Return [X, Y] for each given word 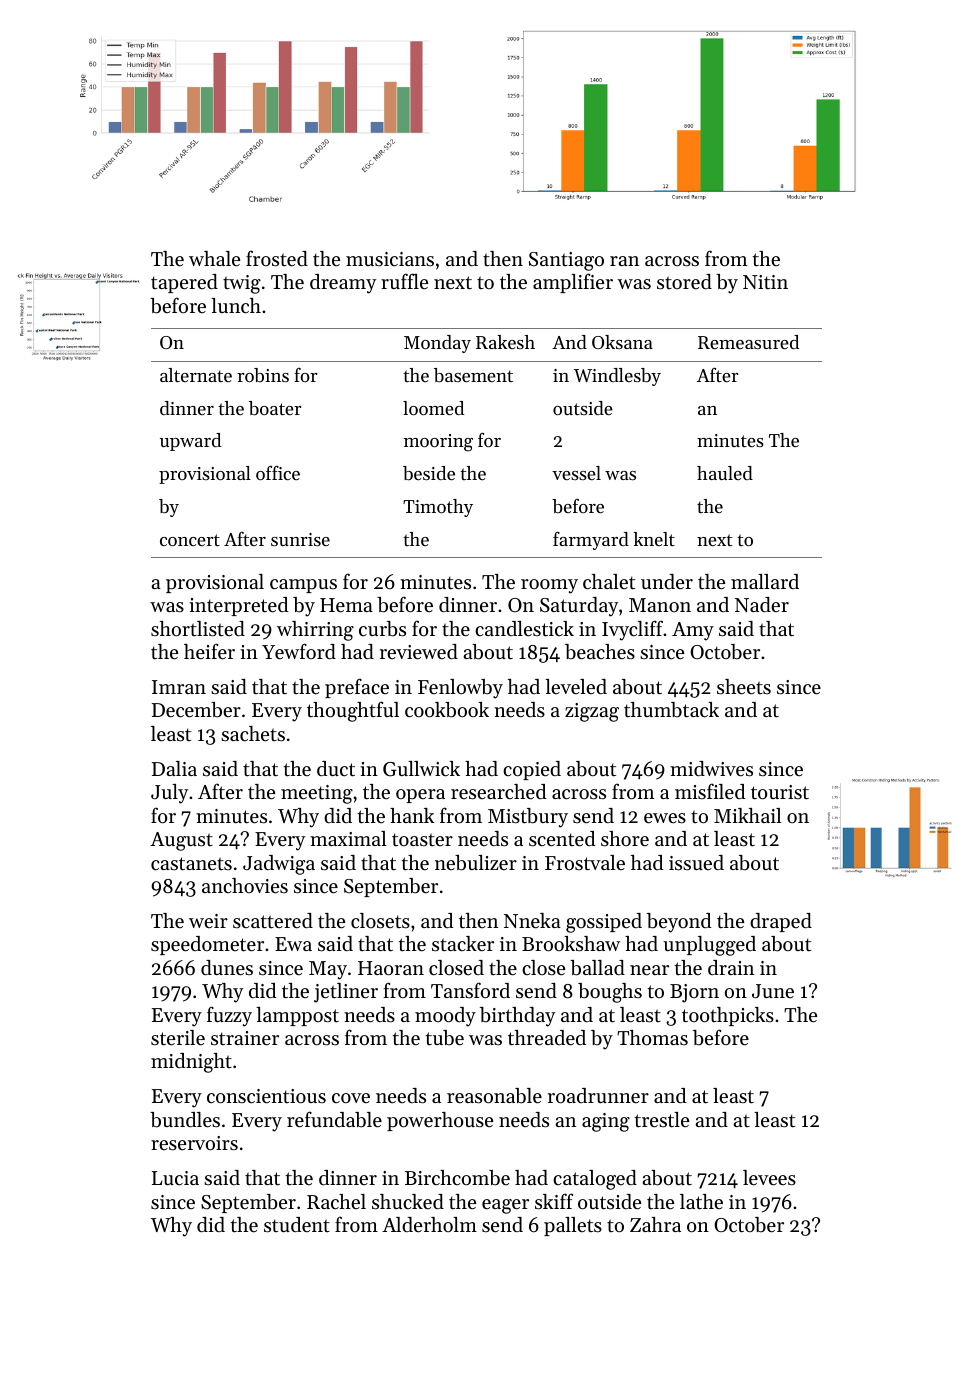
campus [303, 586]
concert [190, 540]
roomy [549, 586]
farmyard [591, 541]
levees [769, 1178]
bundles [185, 1120]
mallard [765, 581]
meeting [317, 794]
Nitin [765, 282]
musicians [390, 259]
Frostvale [585, 863]
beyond [679, 923]
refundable [334, 1119]
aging [606, 1122]
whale [214, 259]
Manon [660, 605]
